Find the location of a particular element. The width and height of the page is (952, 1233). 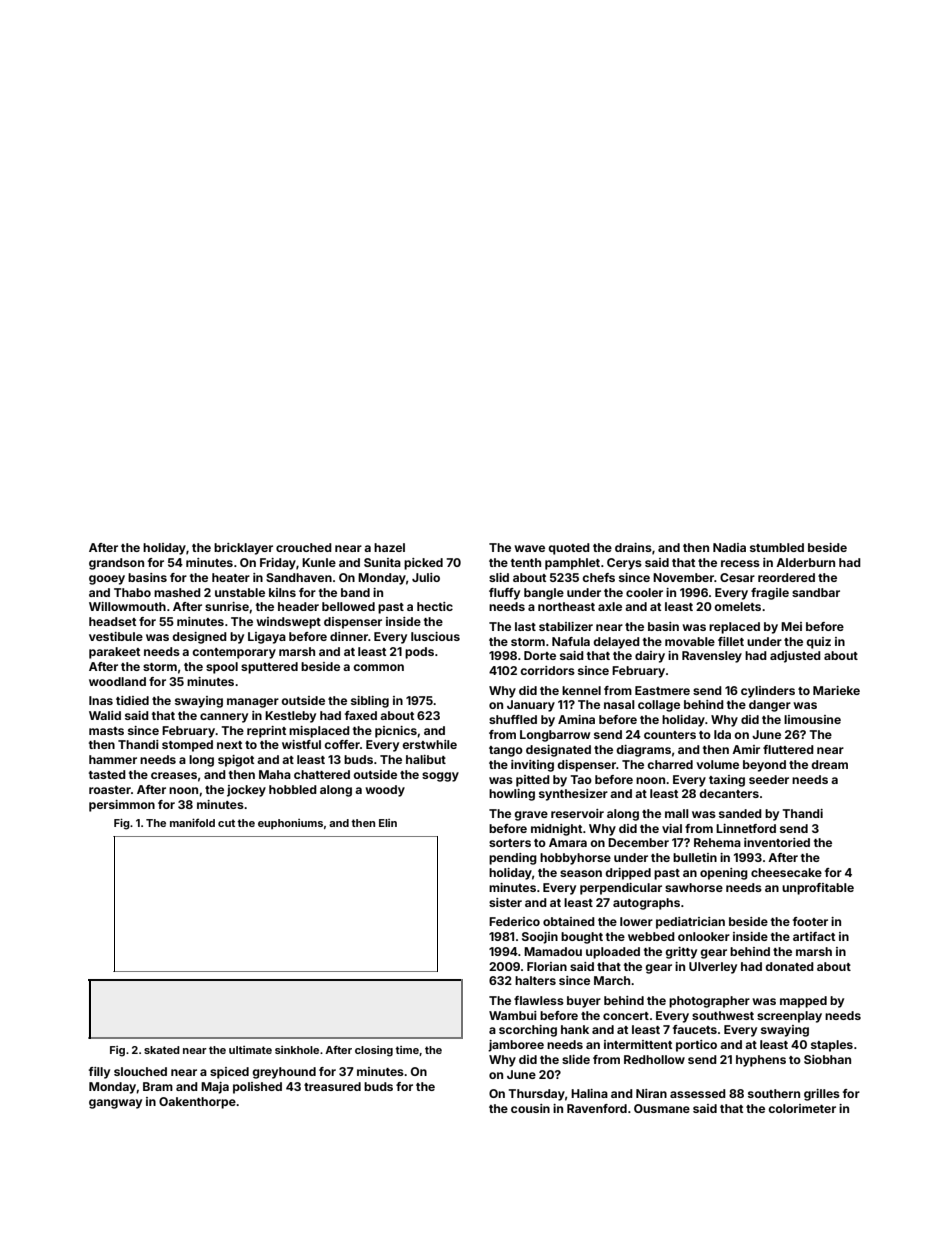

cooler is located at coordinates (644, 592).
